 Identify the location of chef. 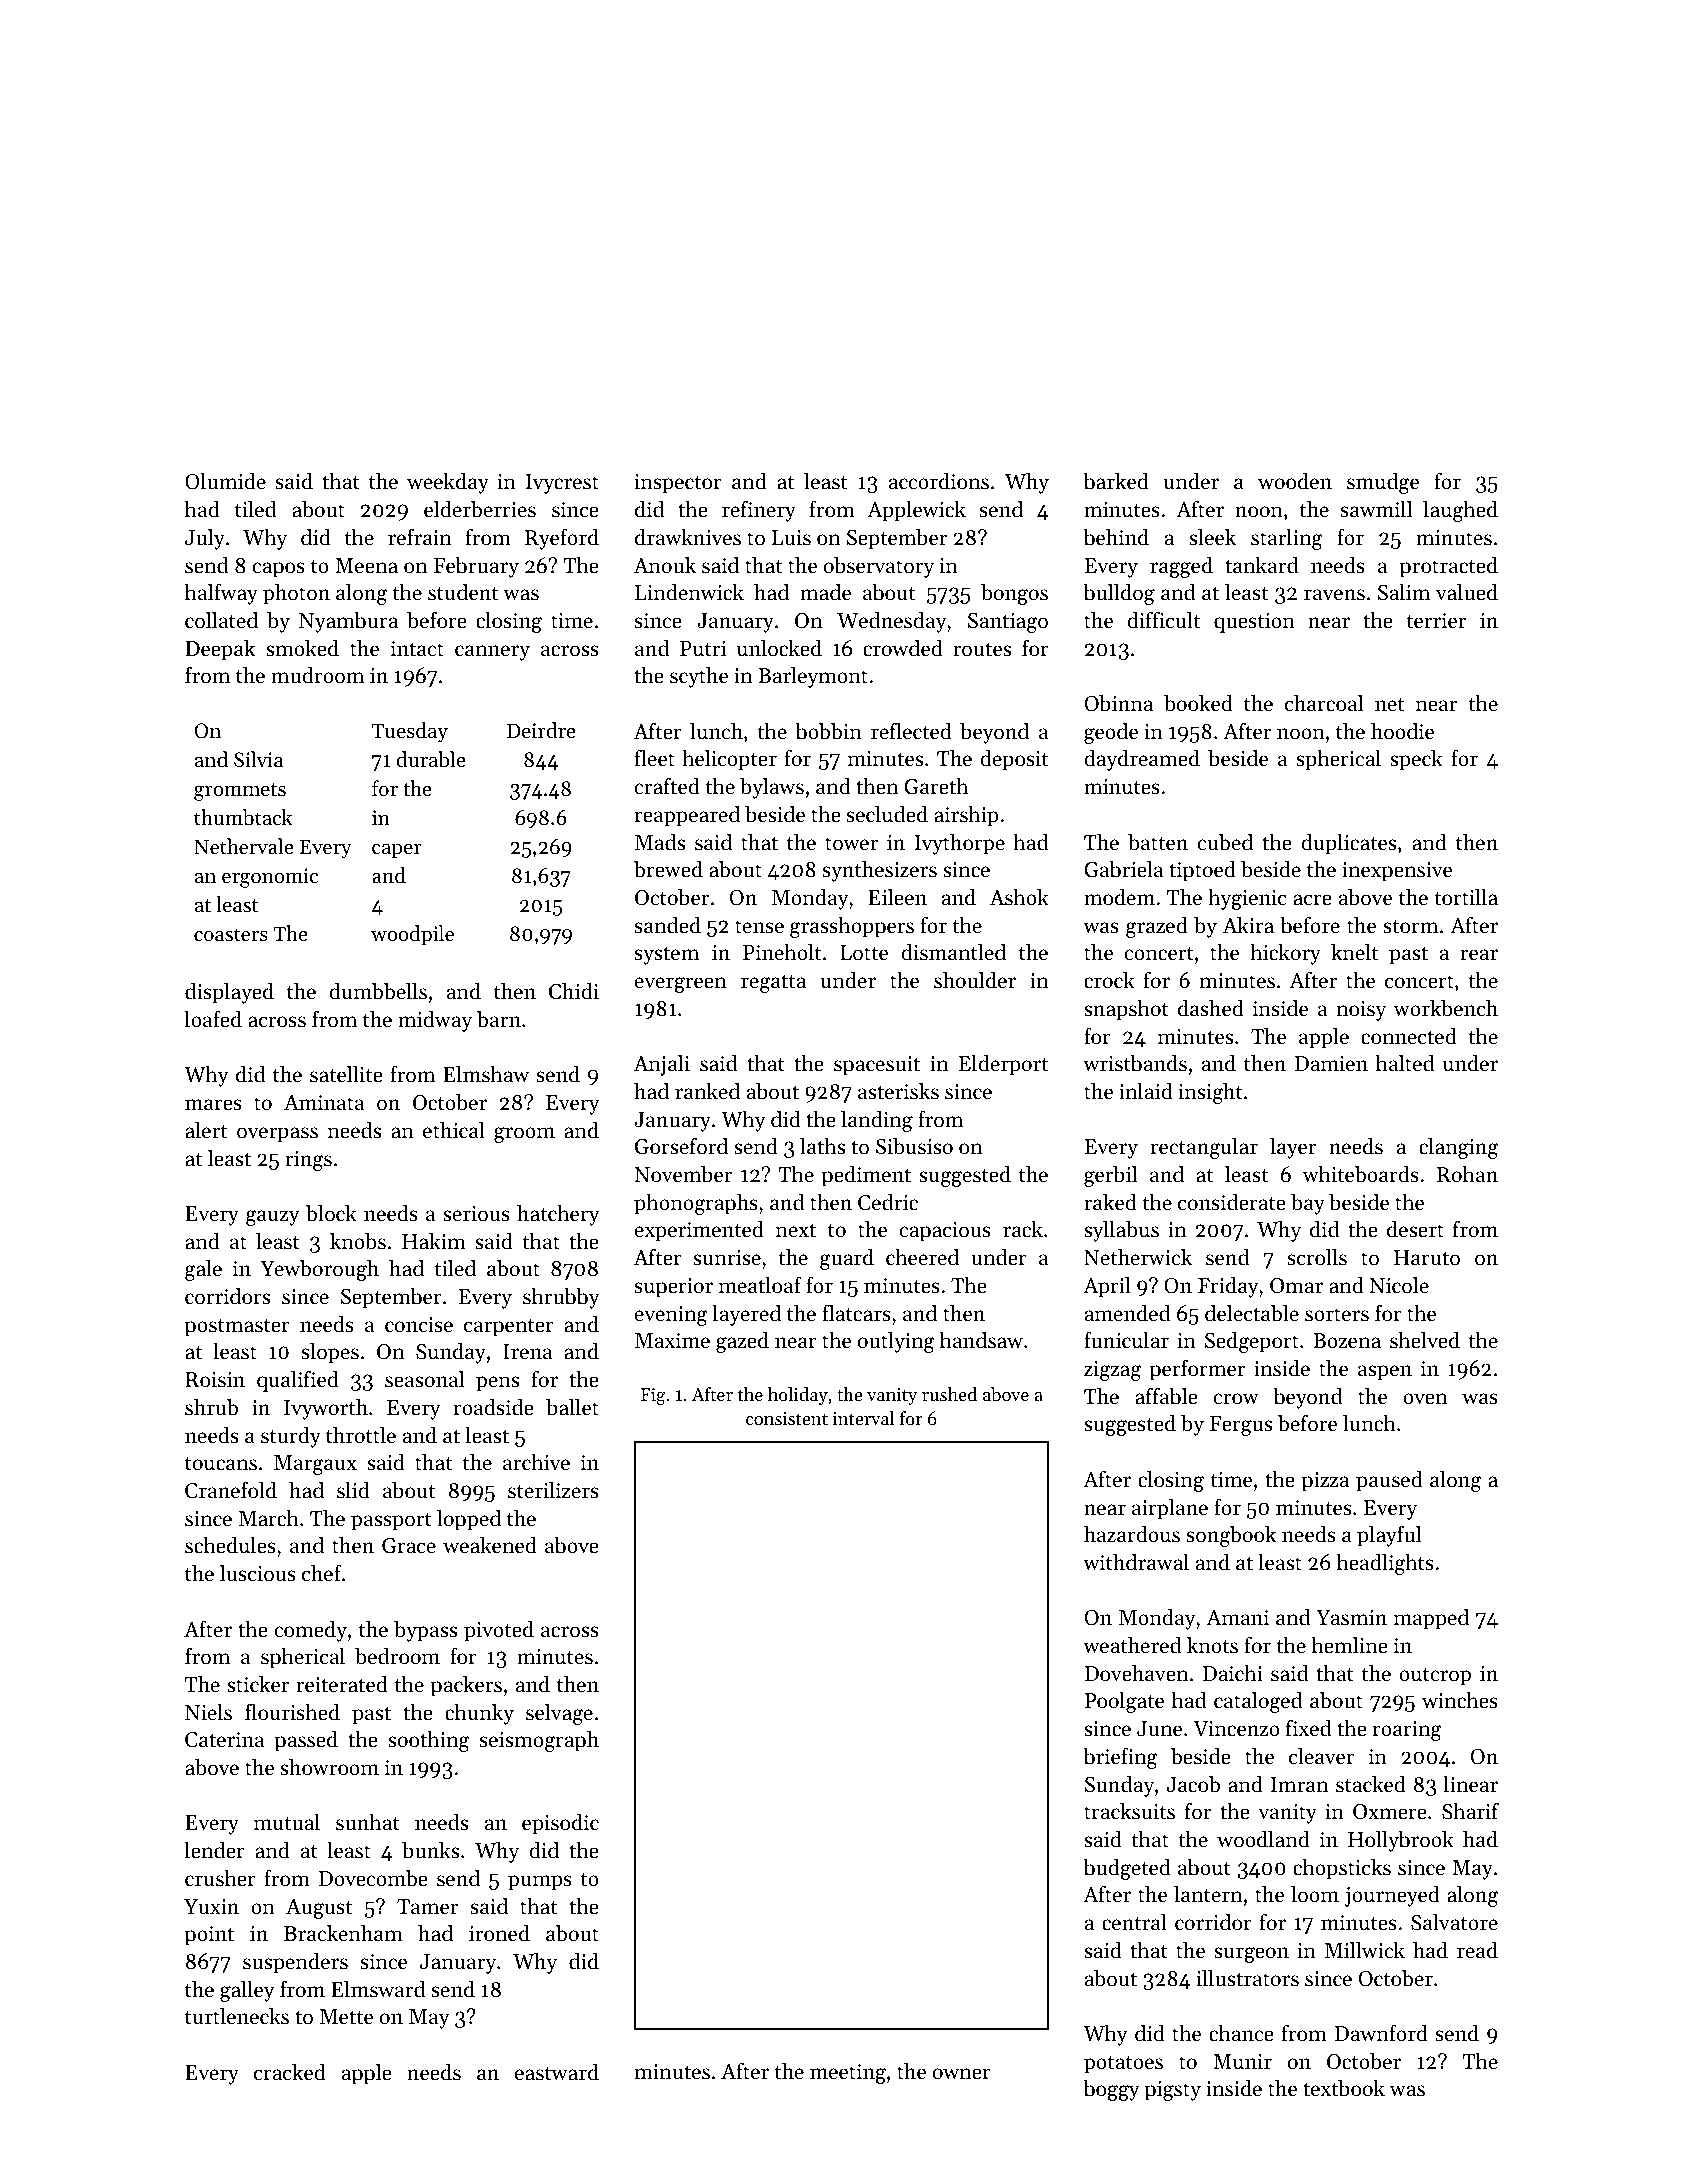
(322, 1573).
